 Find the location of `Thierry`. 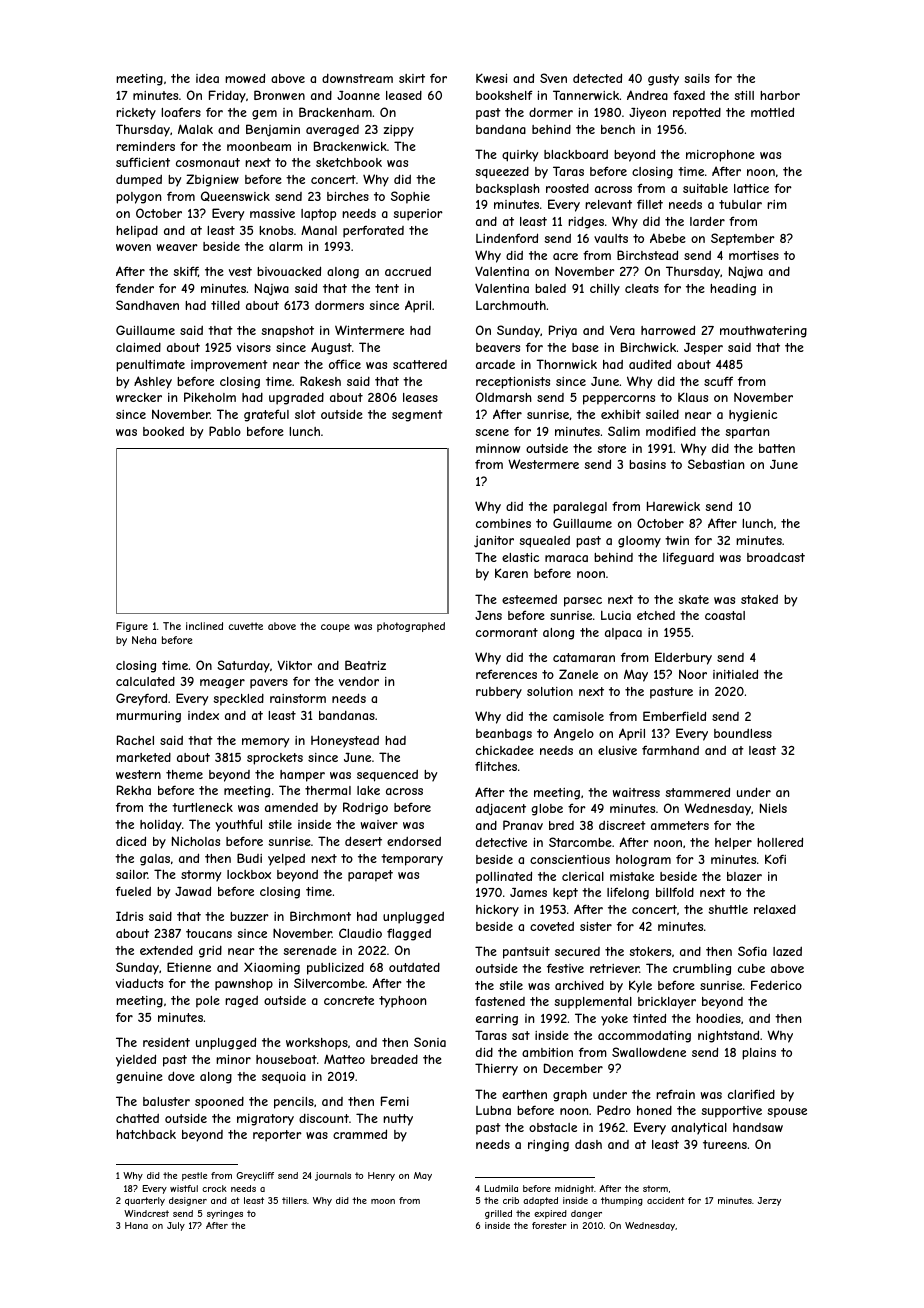

Thierry is located at coordinates (496, 1069).
